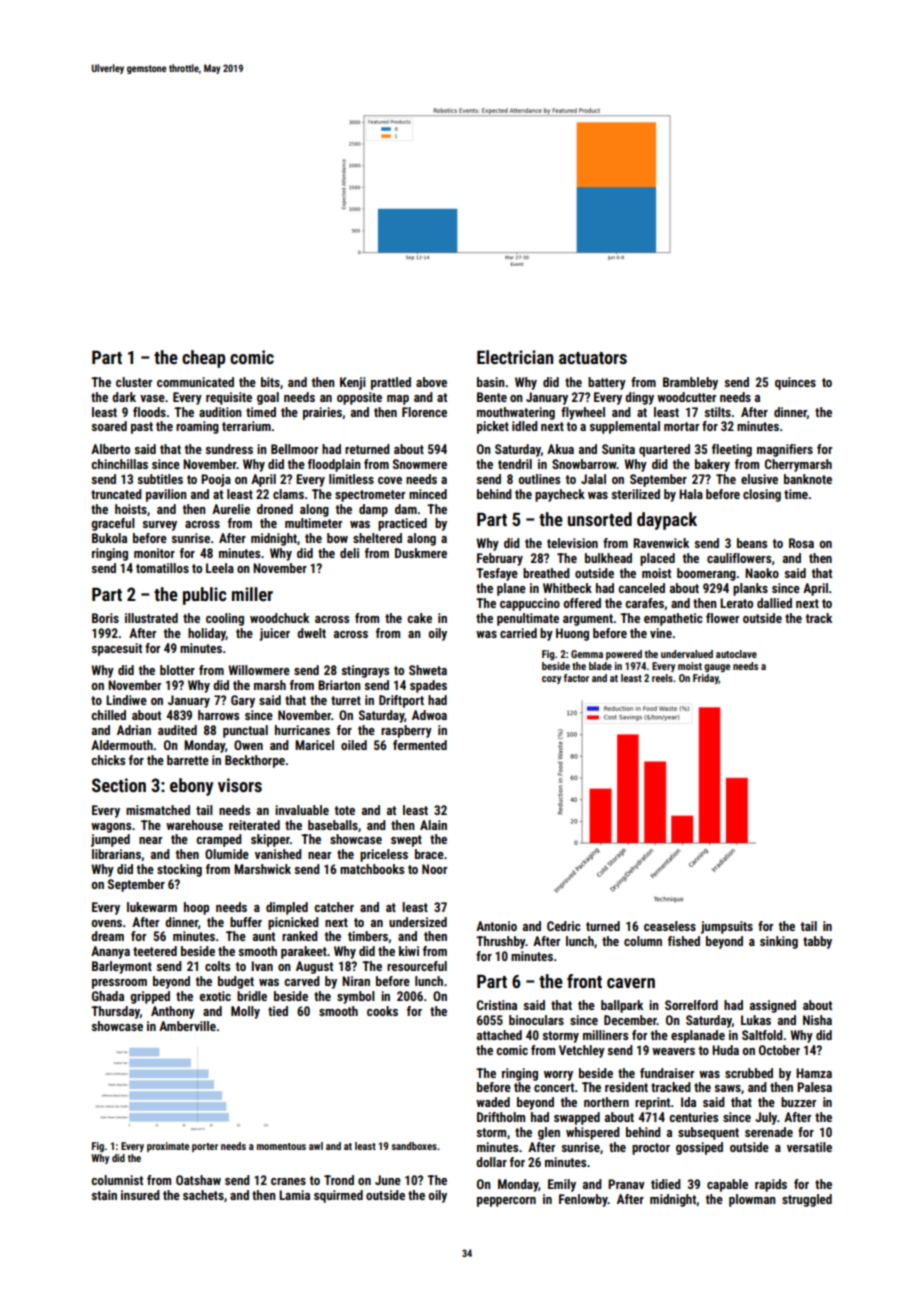 The height and width of the image is (1308, 924). What do you see at coordinates (203, 1195) in the image?
I see `sachets` at bounding box center [203, 1195].
